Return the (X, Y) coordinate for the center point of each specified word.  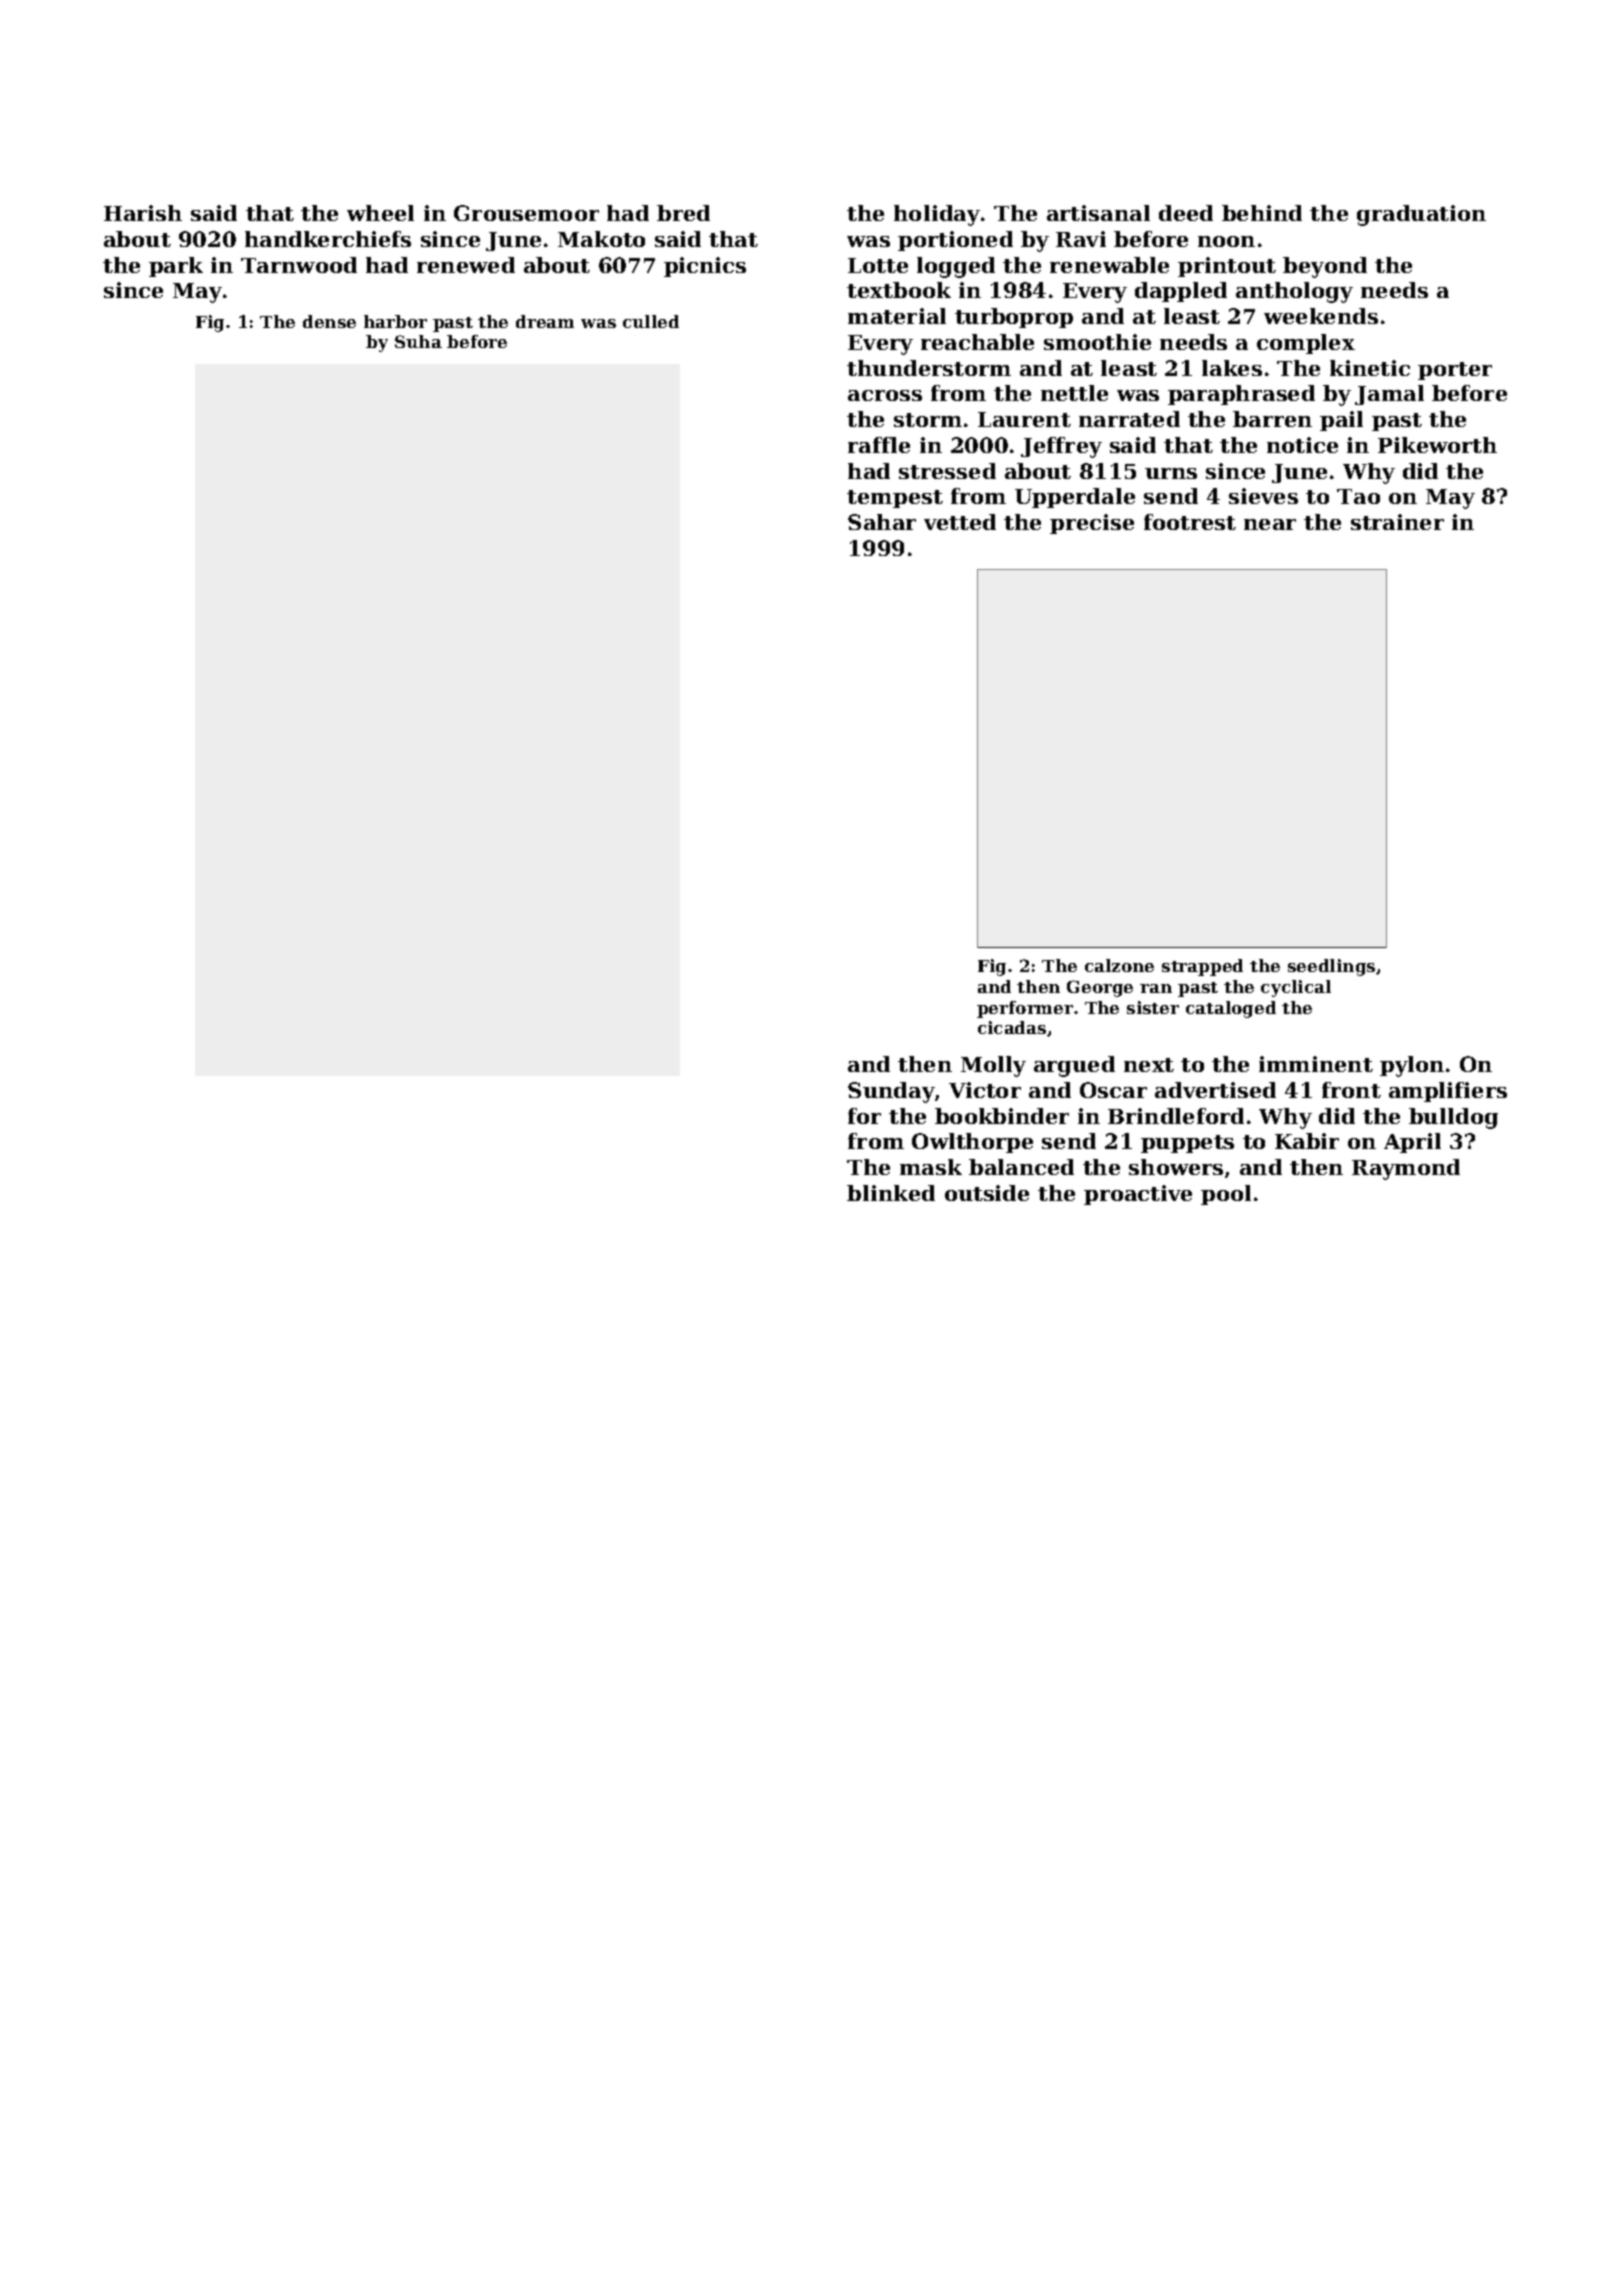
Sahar (882, 522)
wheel (380, 213)
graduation (1421, 215)
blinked (891, 1193)
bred (683, 213)
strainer (1397, 522)
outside (987, 1193)
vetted (960, 522)
